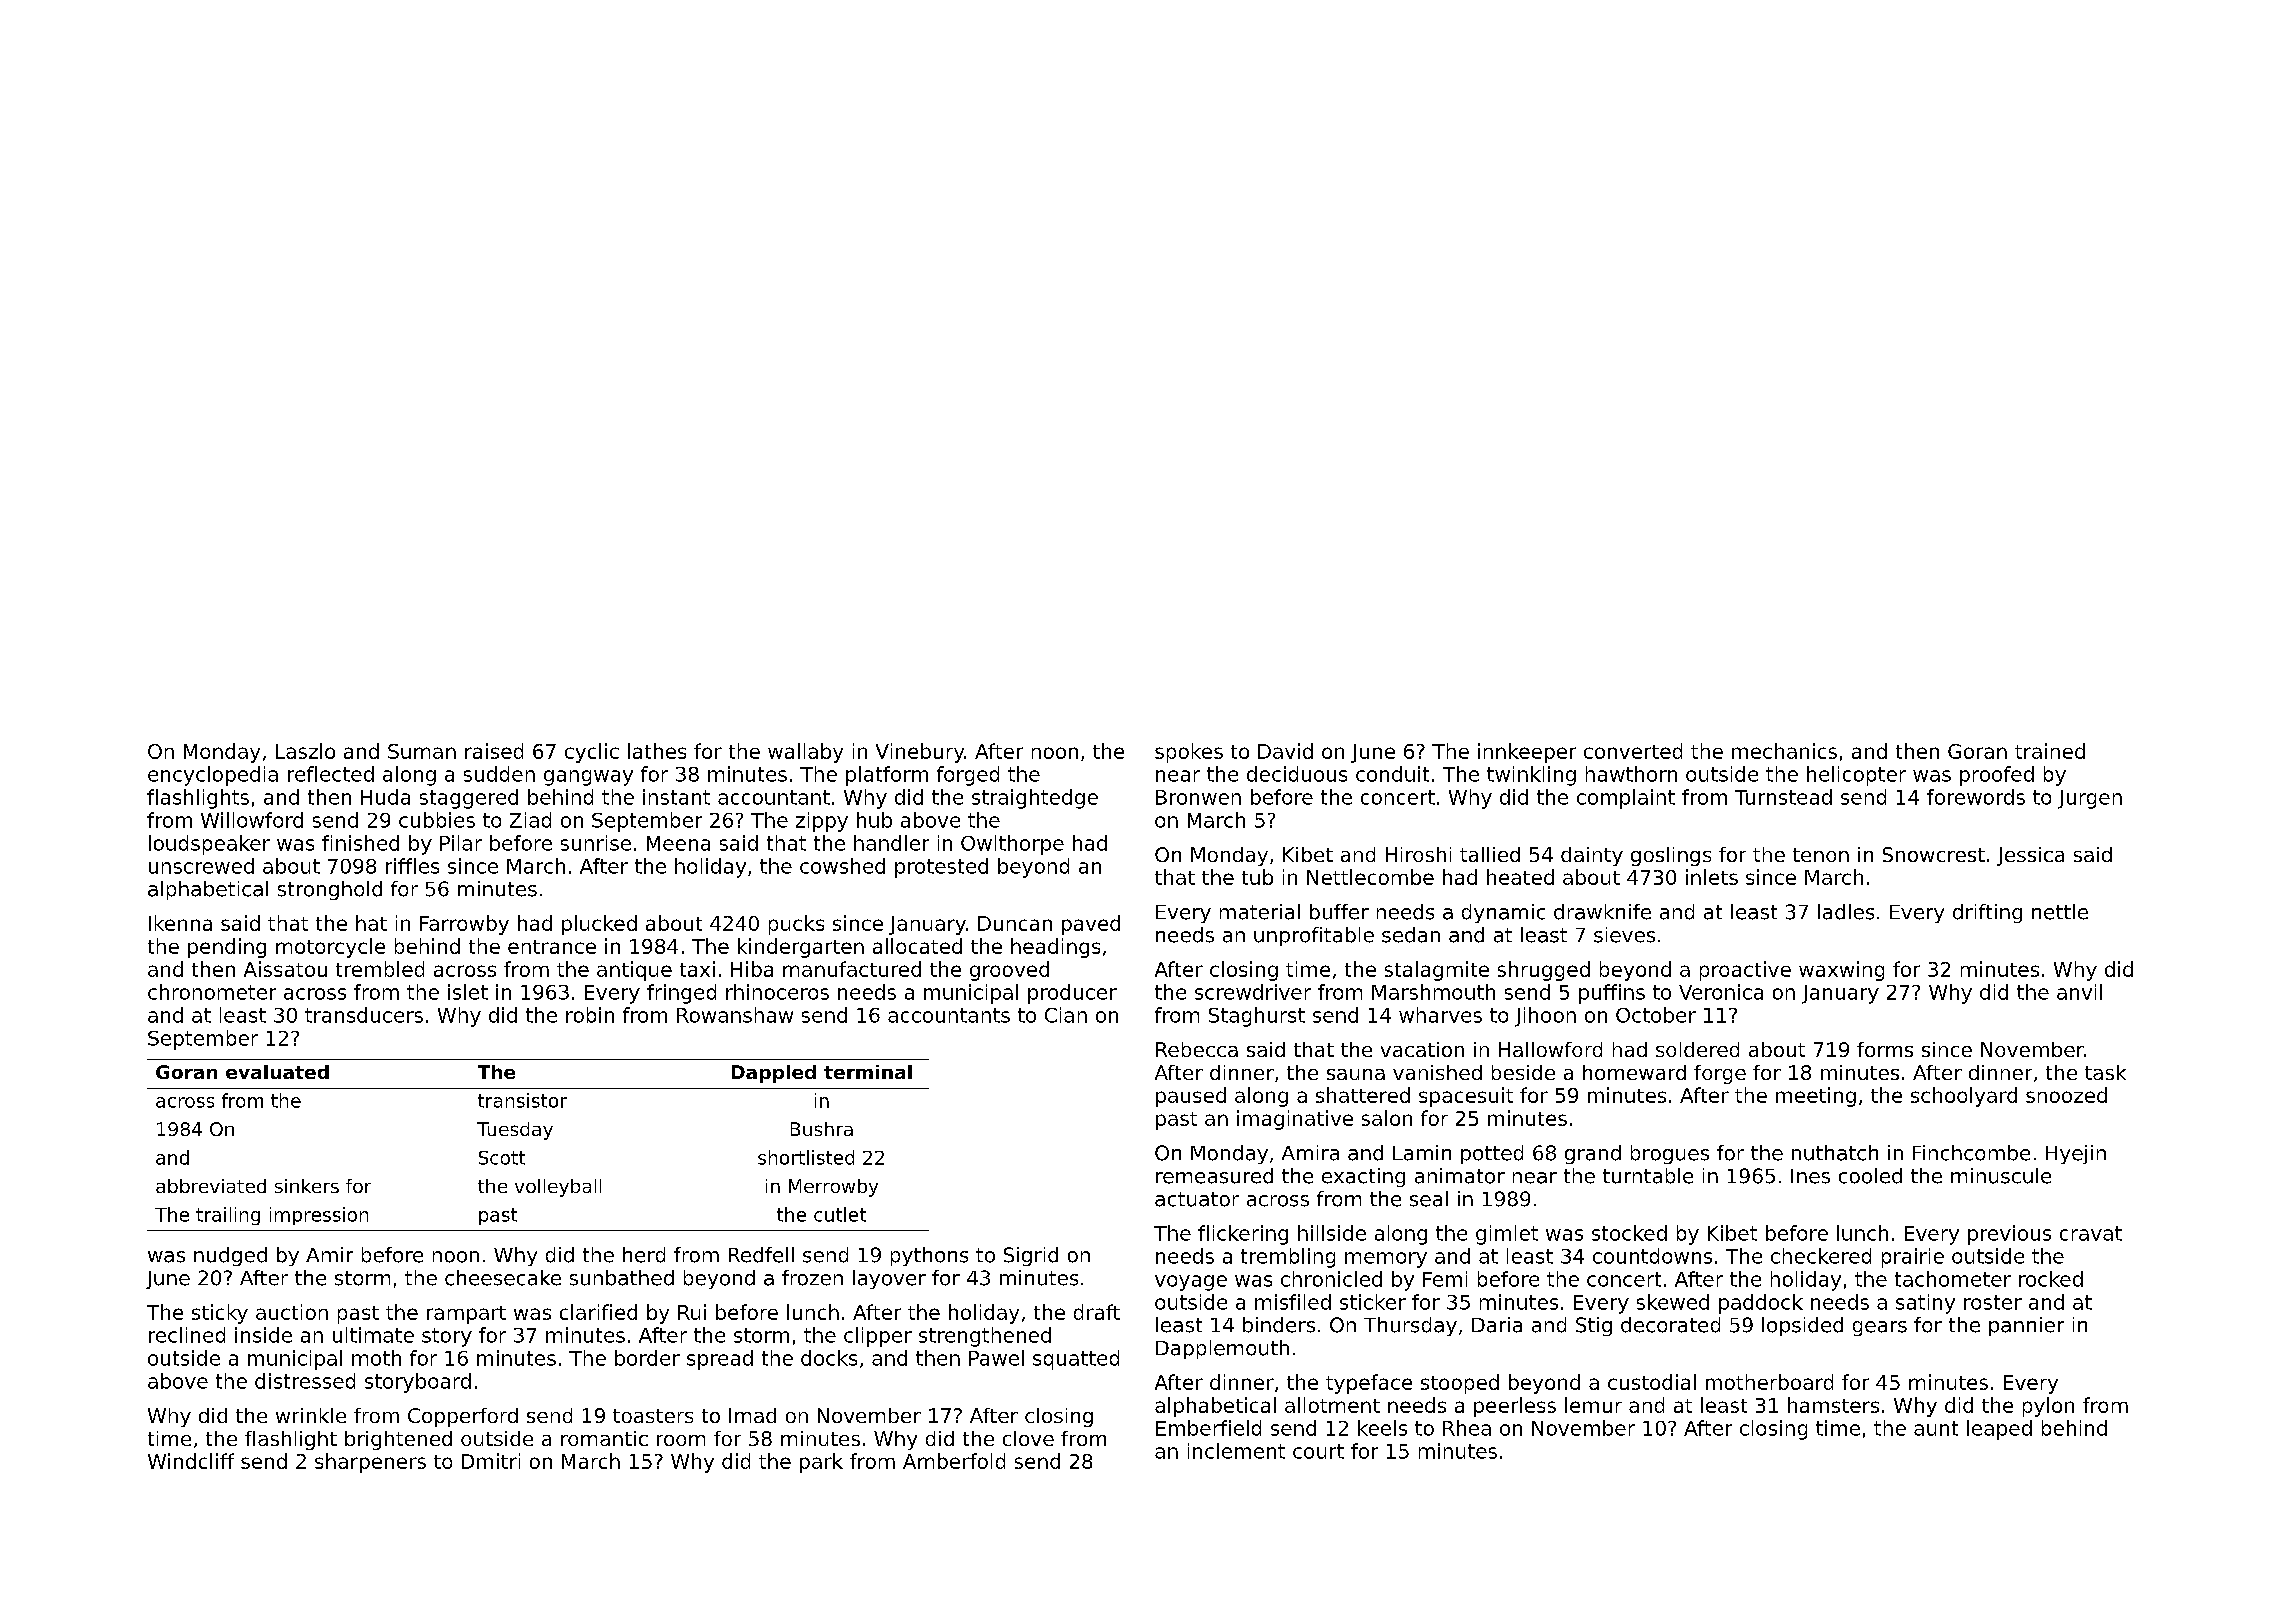 The width and height of the page is (2282, 1614). I want to click on Amberfold, so click(954, 1461).
